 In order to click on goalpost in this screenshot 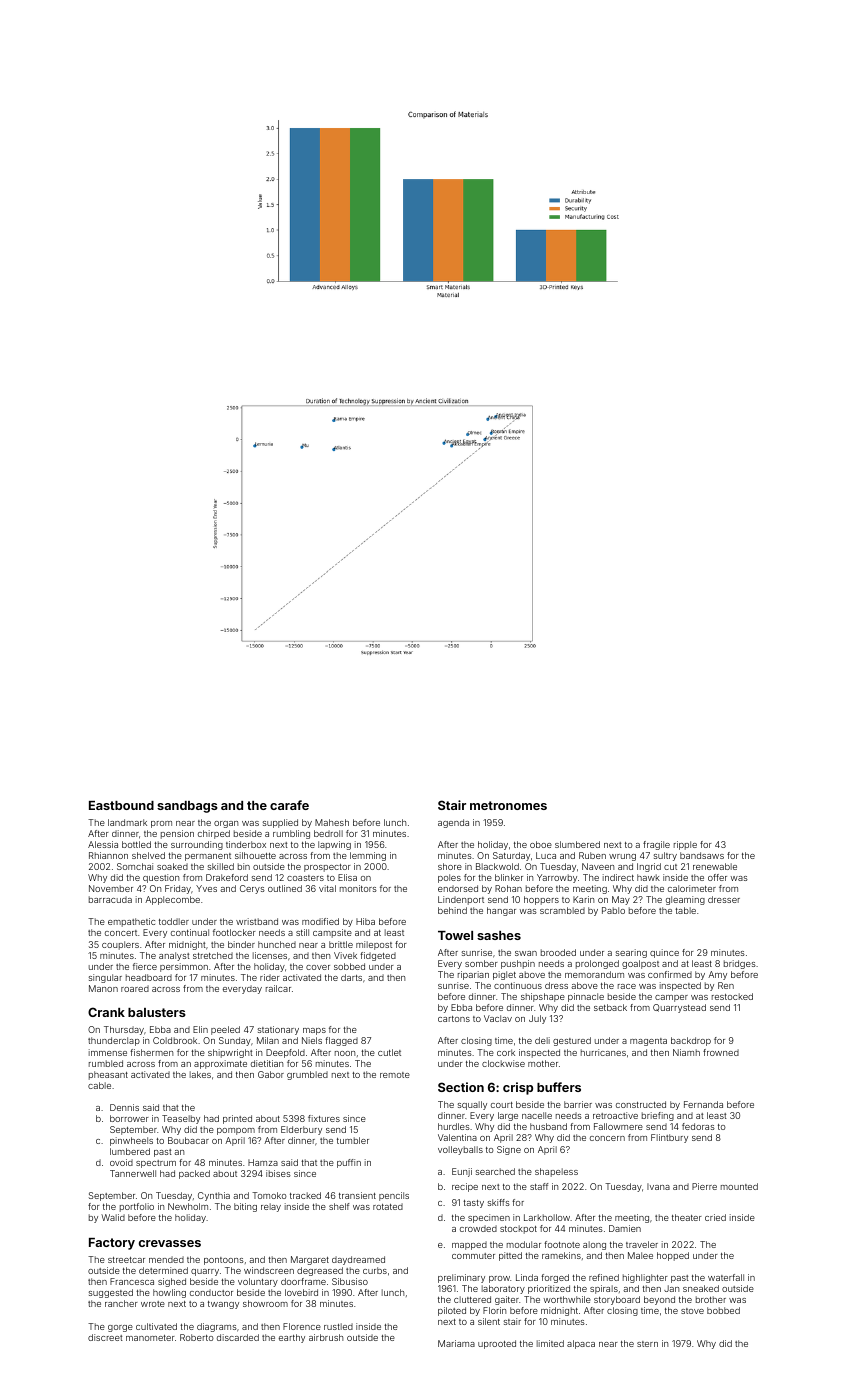, I will do `click(640, 964)`.
